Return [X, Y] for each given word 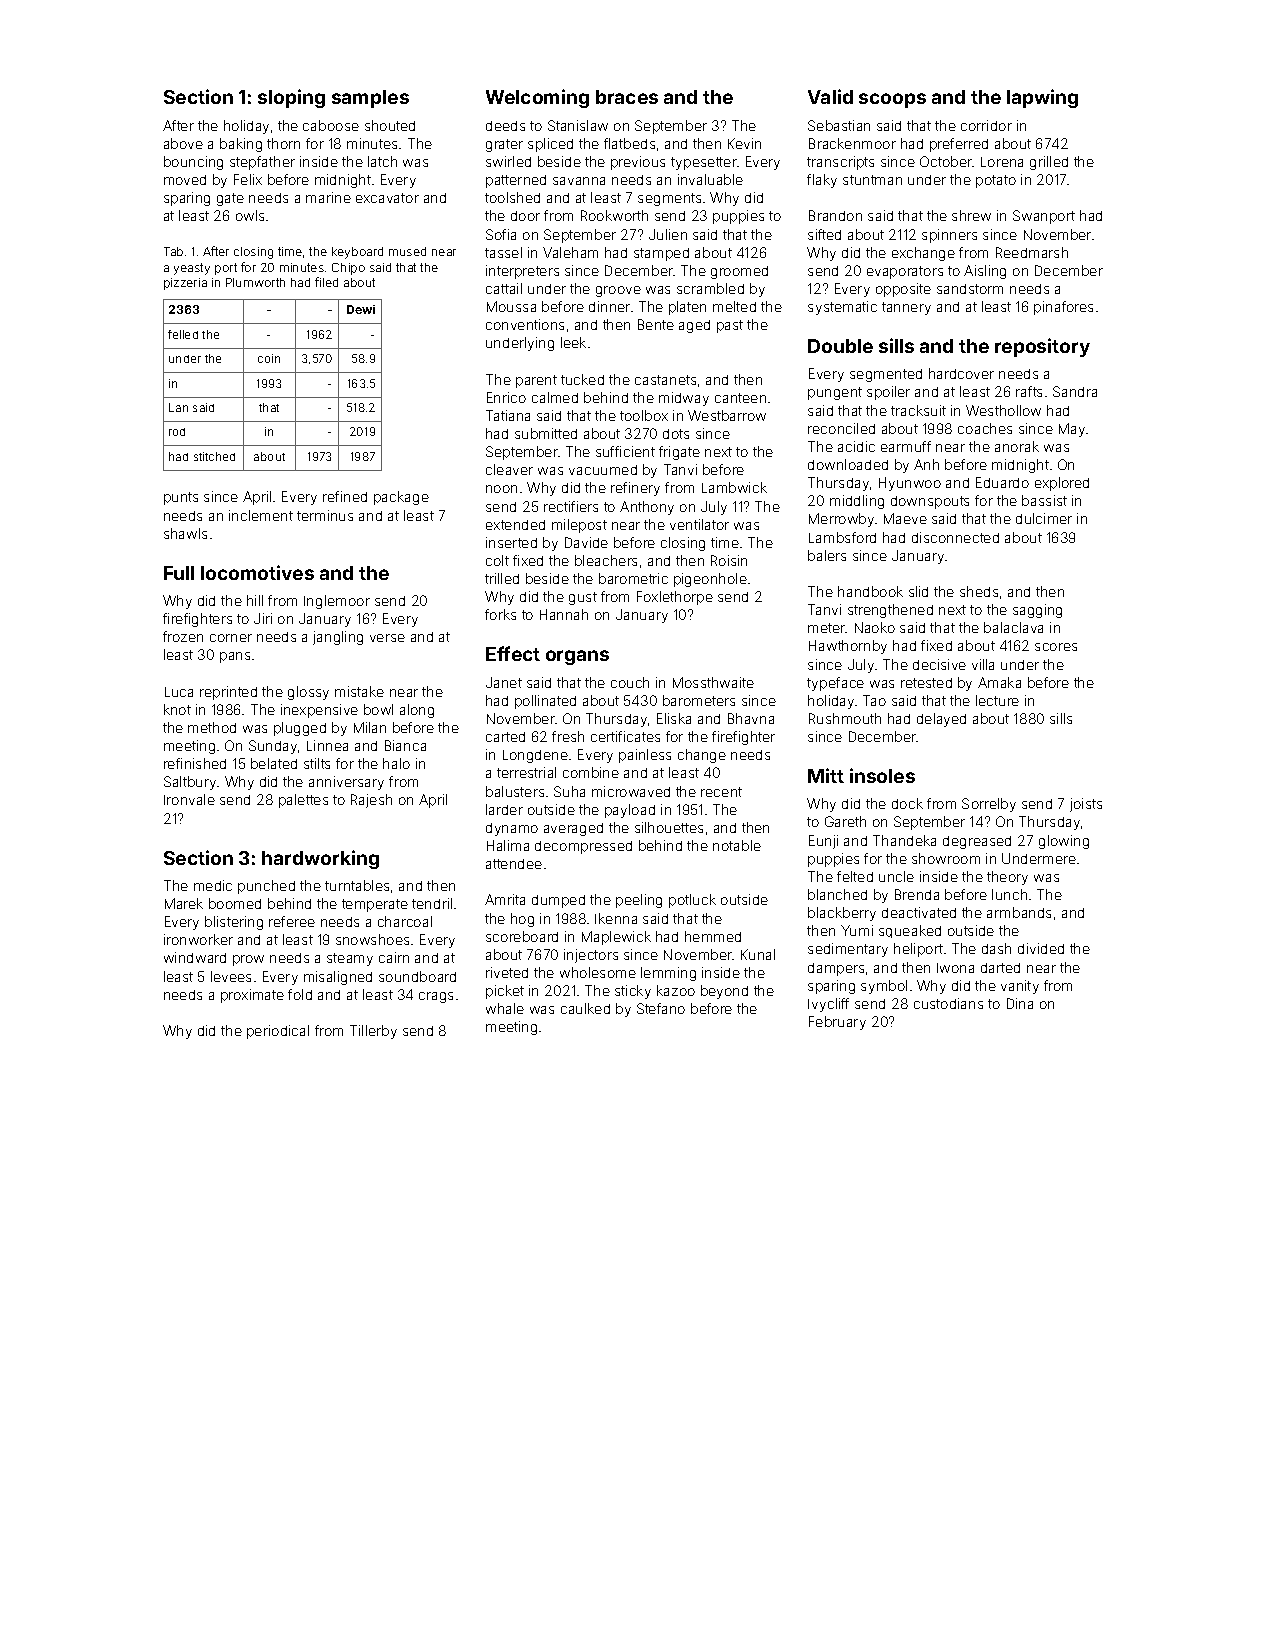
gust [583, 598]
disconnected [955, 537]
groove [618, 291]
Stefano [661, 1008]
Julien [668, 234]
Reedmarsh [1032, 252]
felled [183, 334]
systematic [842, 308]
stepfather [262, 163]
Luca [179, 692]
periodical [278, 1032]
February [837, 1023]
